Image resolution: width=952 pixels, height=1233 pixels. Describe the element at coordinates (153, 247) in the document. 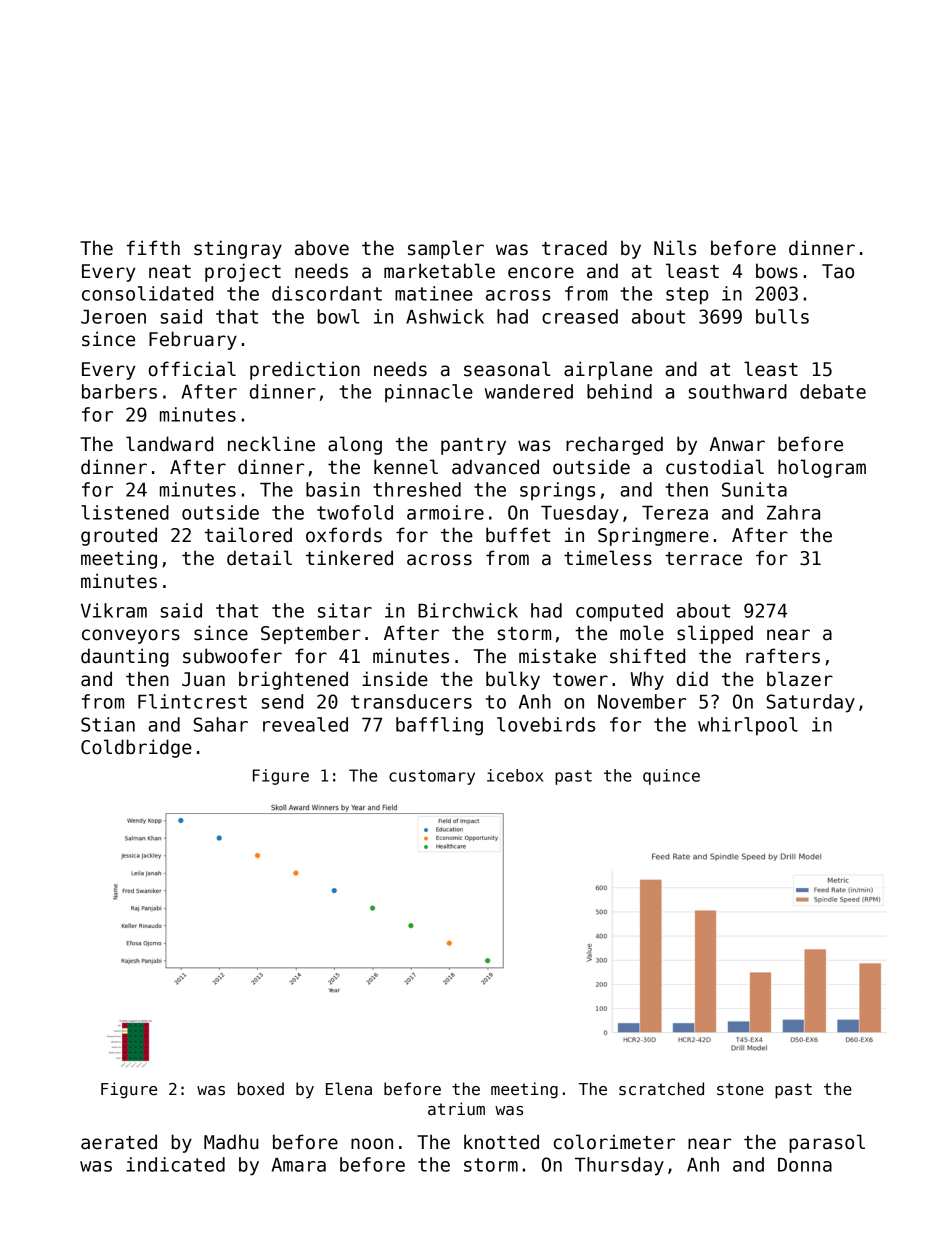

I see `fifth` at that location.
